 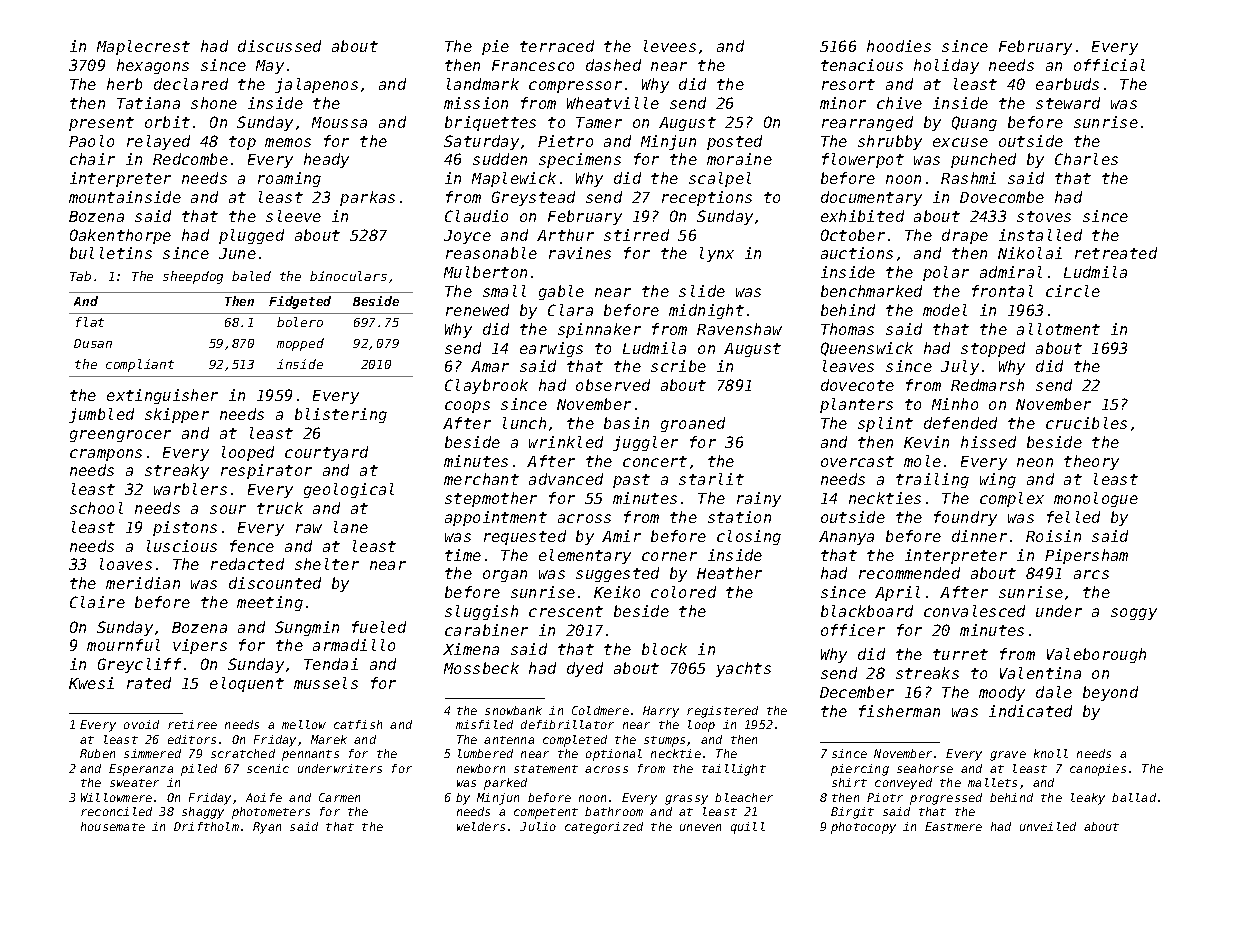 I want to click on Willowmere, so click(x=116, y=797).
